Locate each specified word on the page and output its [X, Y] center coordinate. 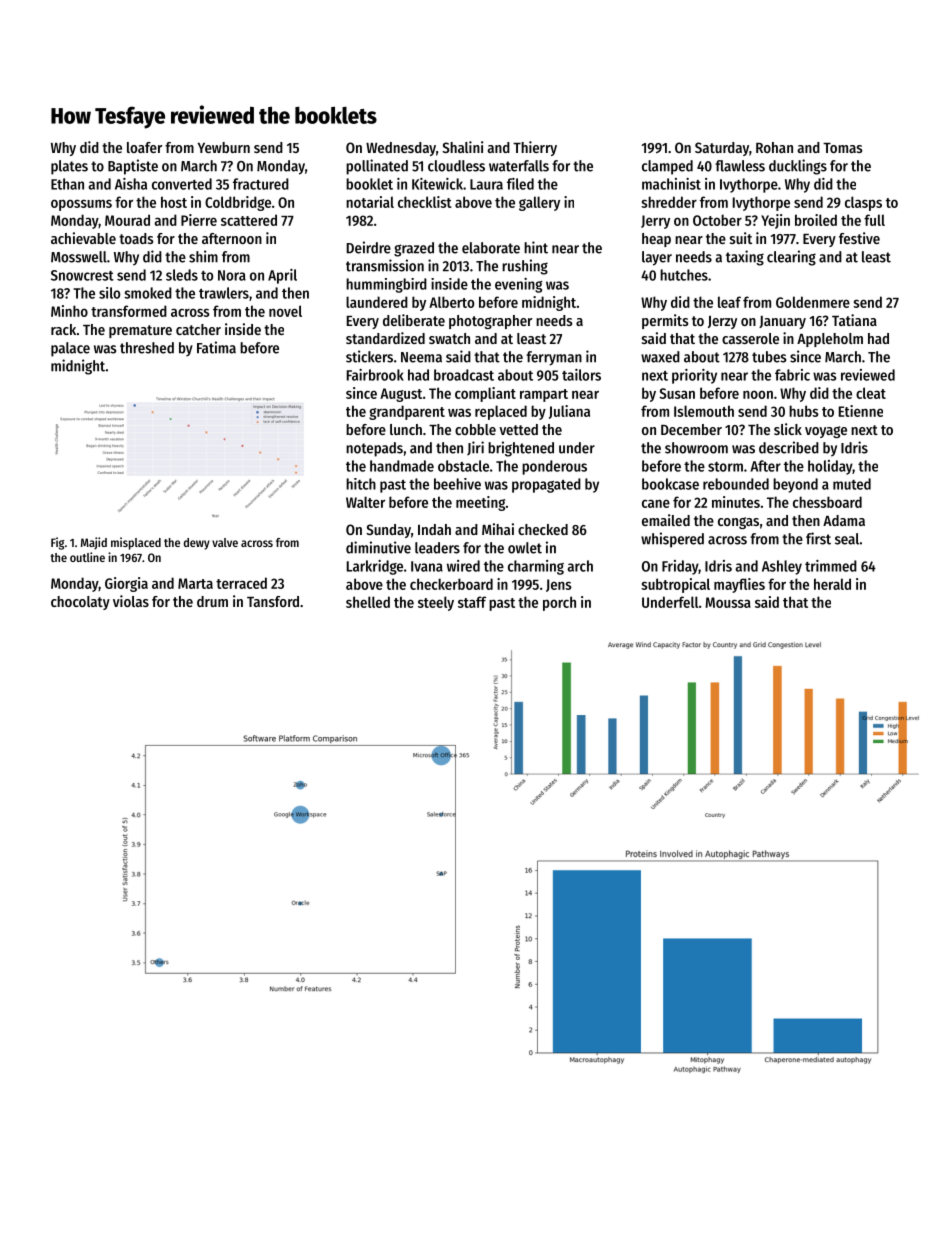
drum [212, 601]
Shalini [462, 147]
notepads [374, 449]
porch [559, 603]
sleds [182, 275]
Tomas [843, 148]
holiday [830, 467]
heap [656, 240]
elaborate [491, 248]
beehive [457, 484]
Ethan [67, 184]
